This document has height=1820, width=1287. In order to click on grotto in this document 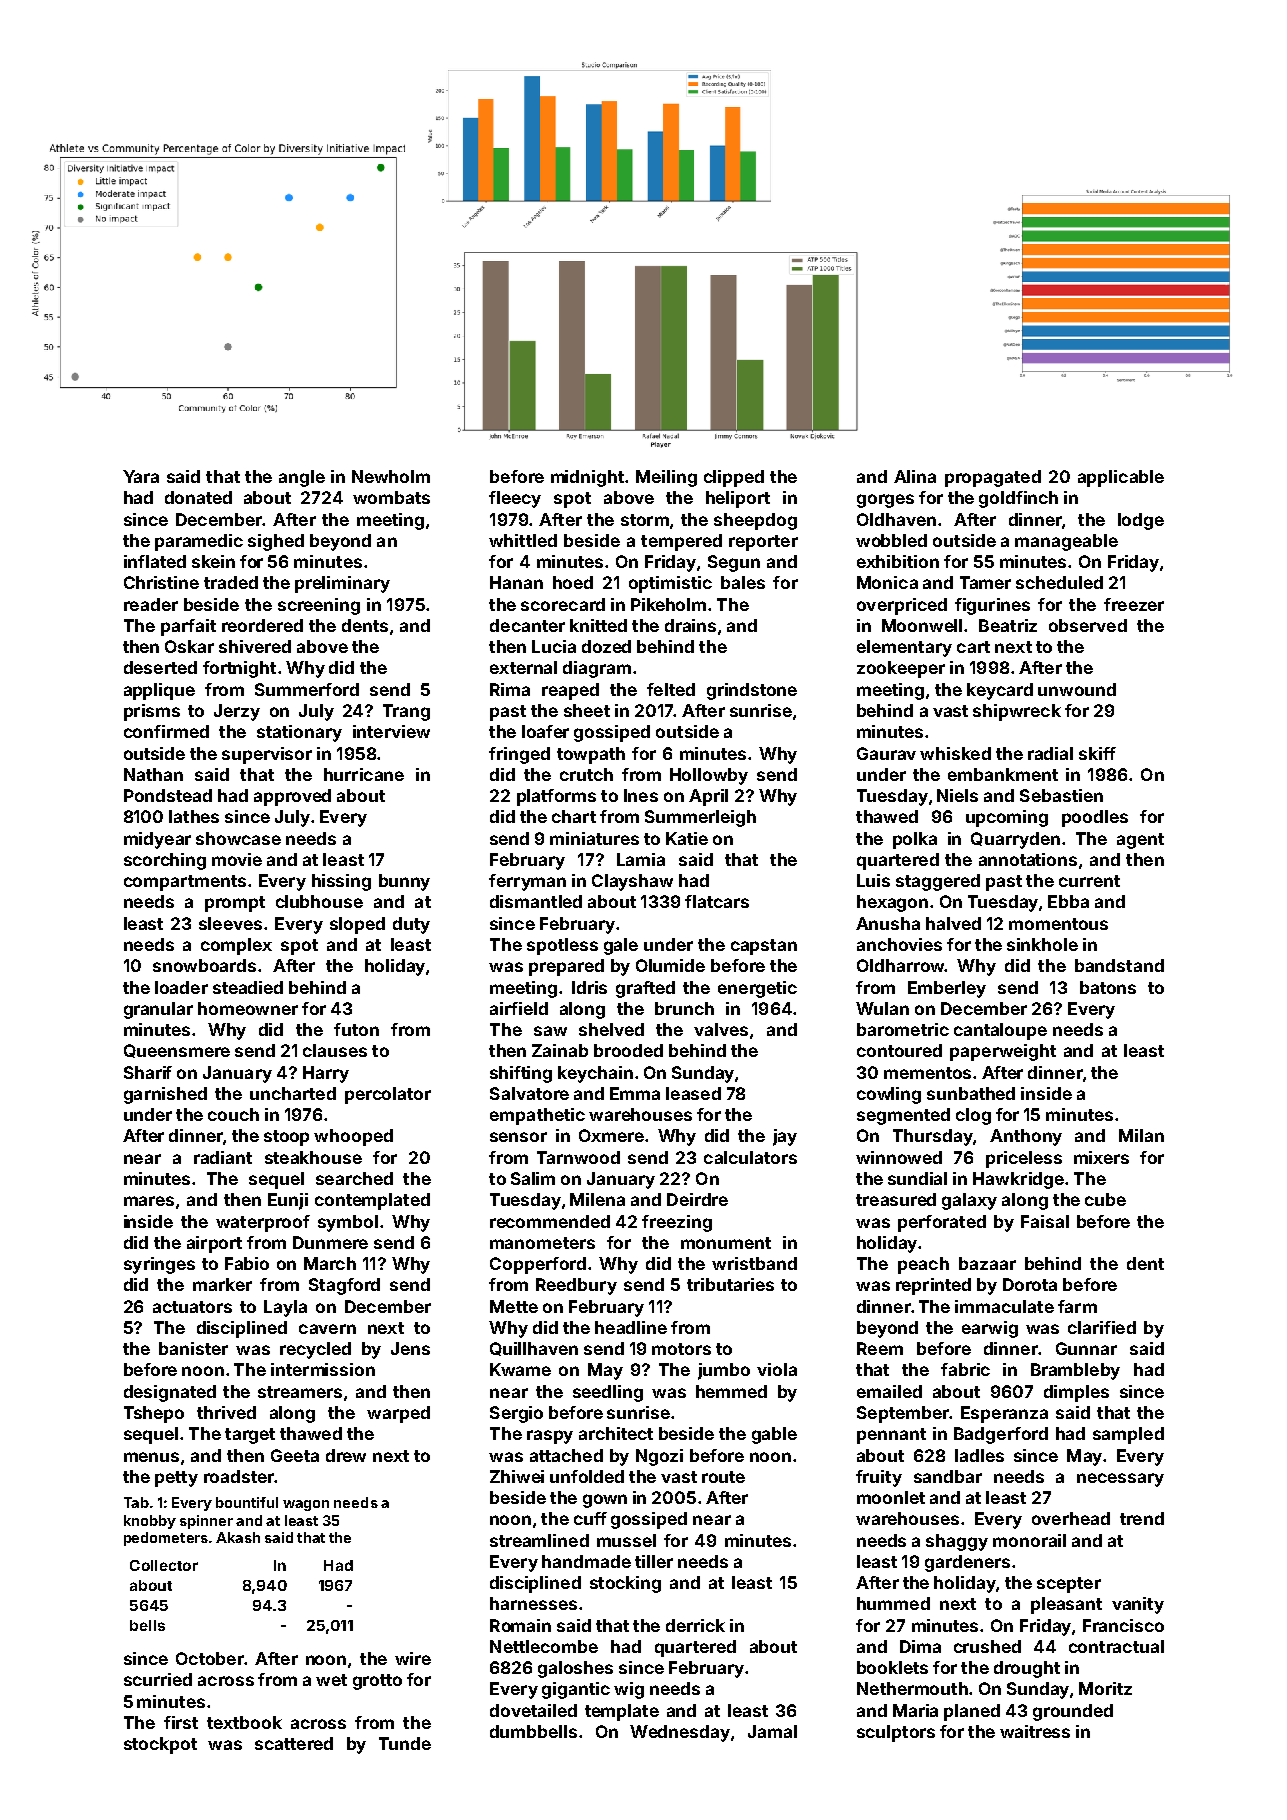, I will do `click(377, 1682)`.
